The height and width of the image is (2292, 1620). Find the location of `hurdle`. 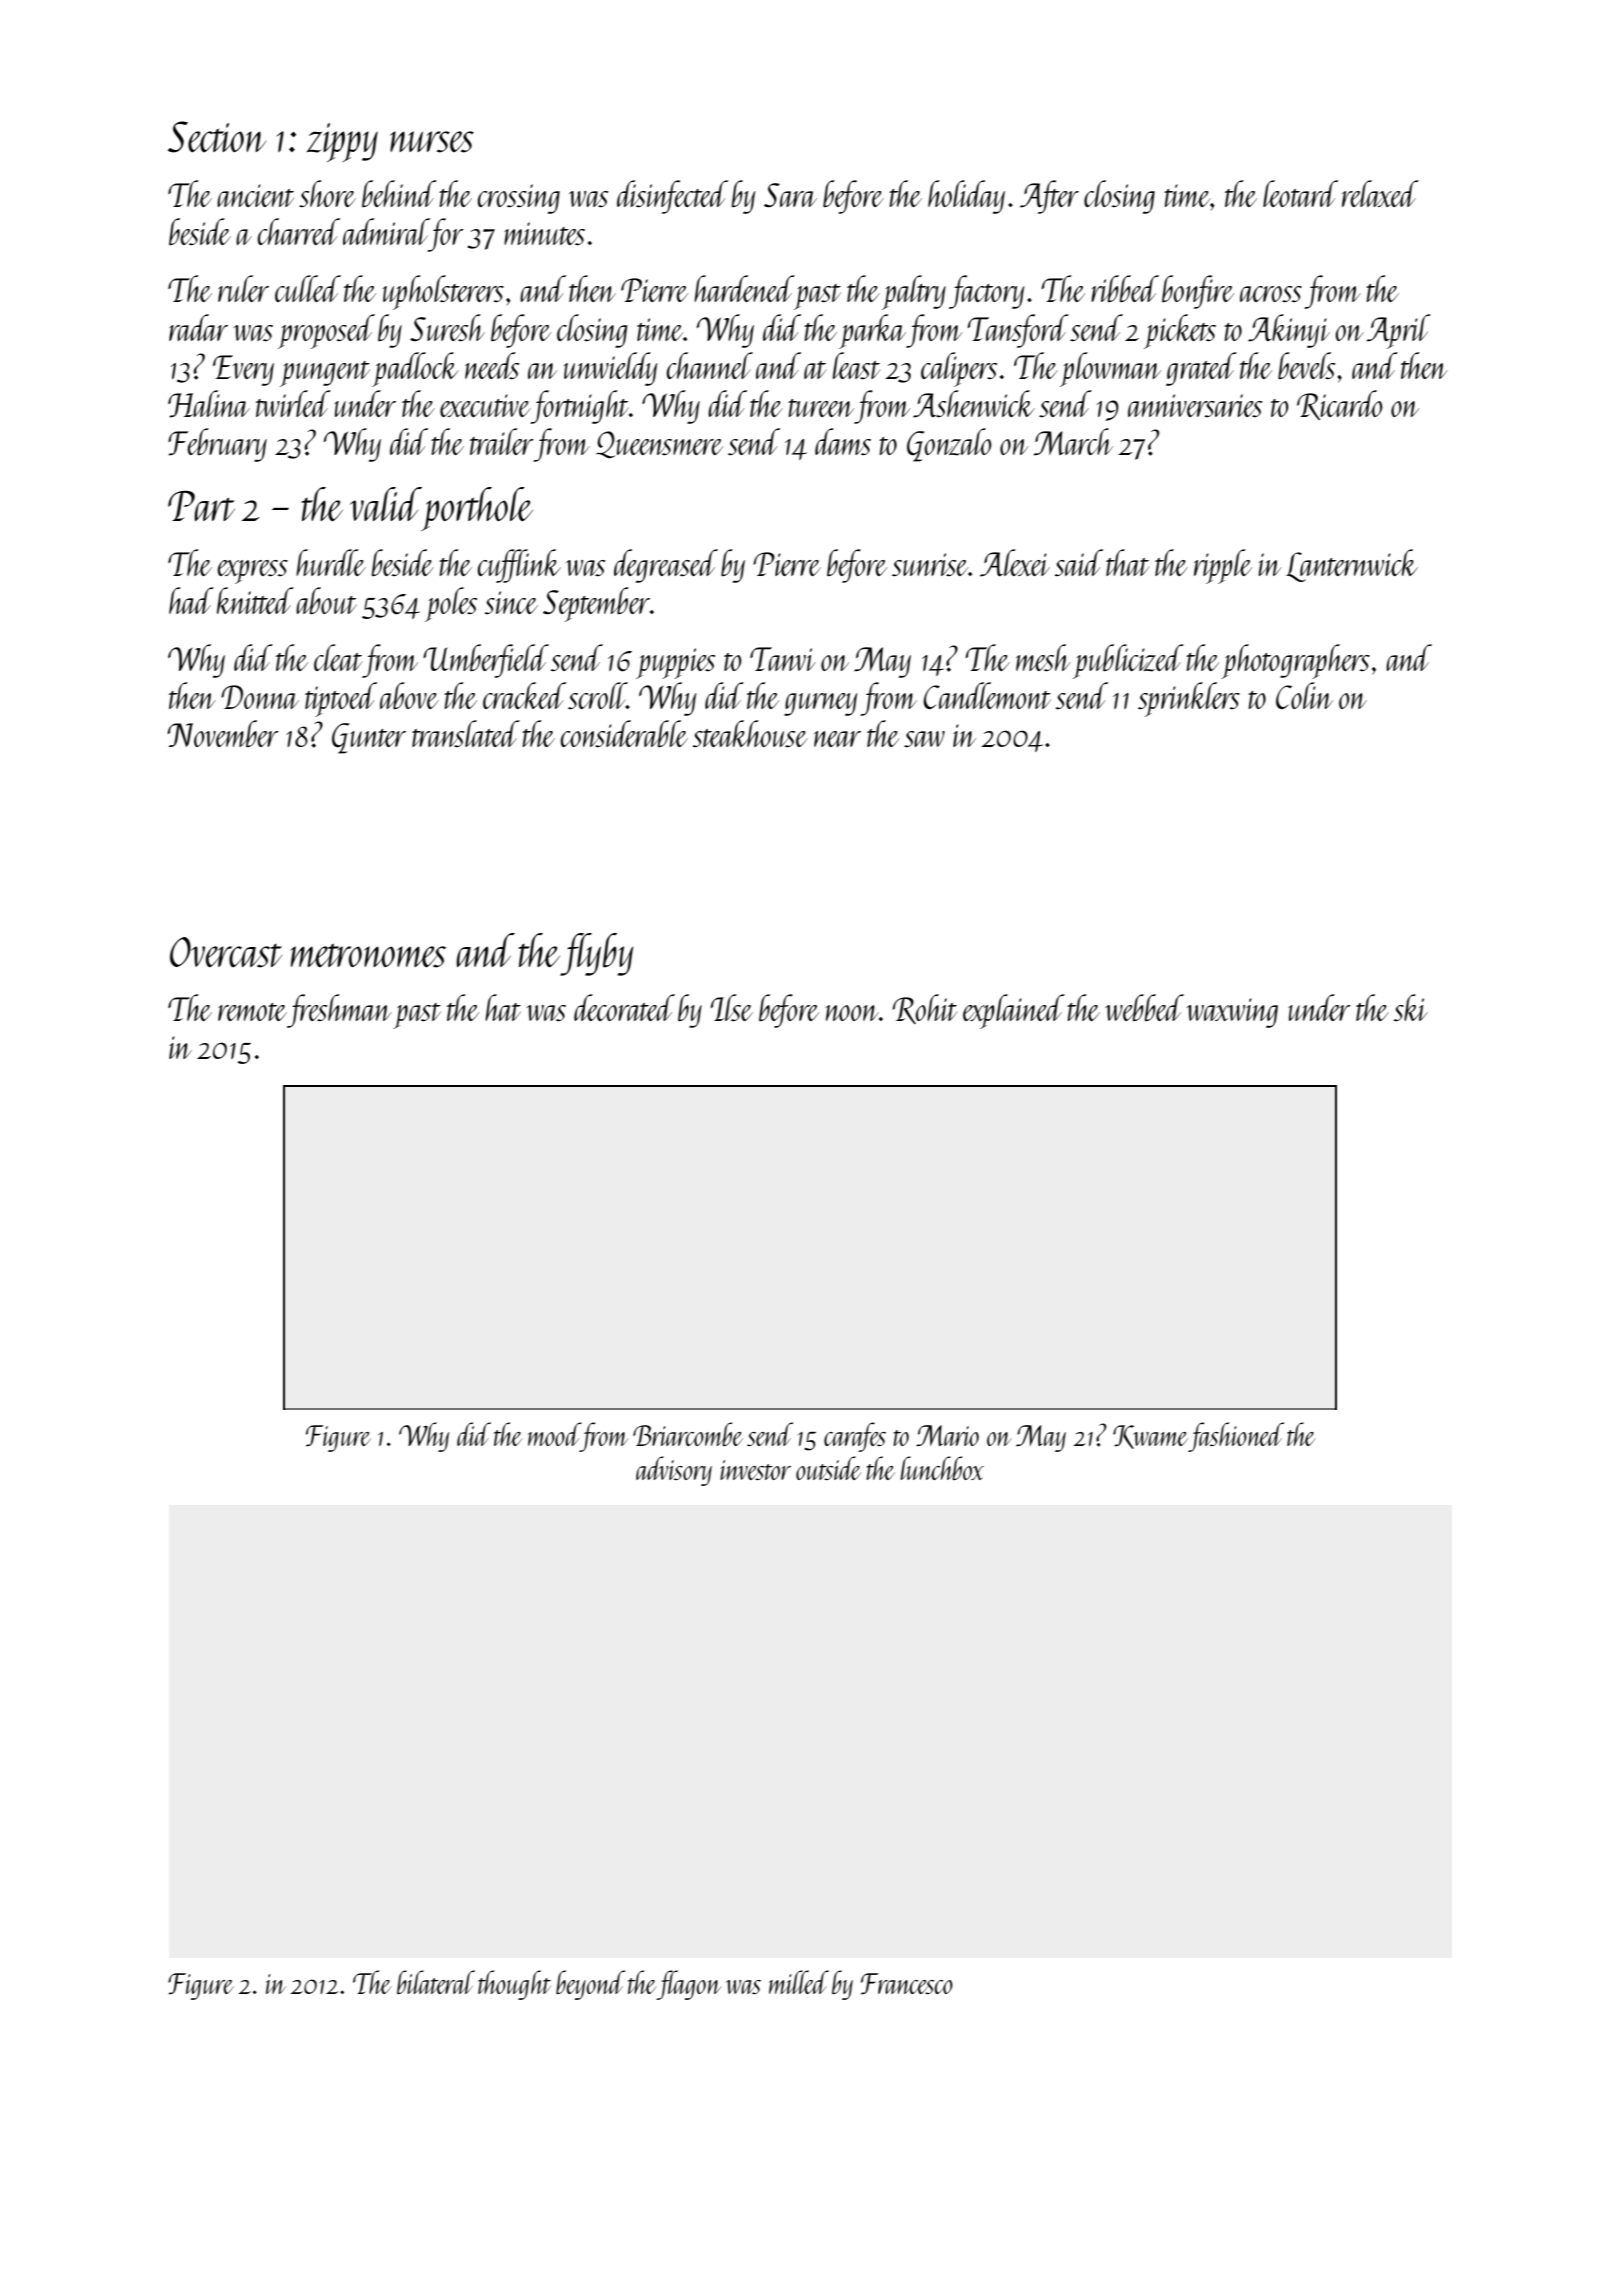

hurdle is located at coordinates (331, 562).
